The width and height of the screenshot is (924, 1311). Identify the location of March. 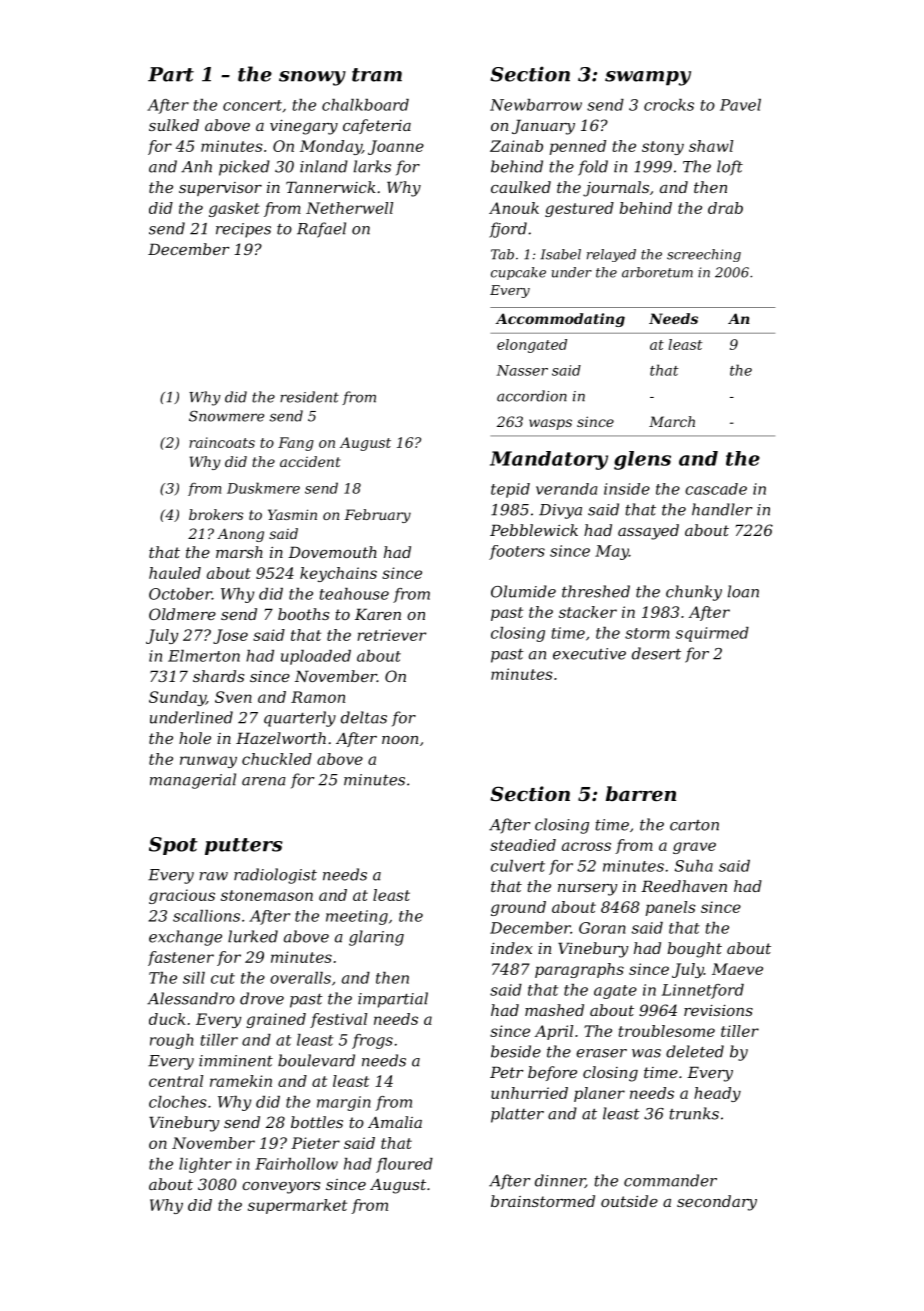
(672, 421).
